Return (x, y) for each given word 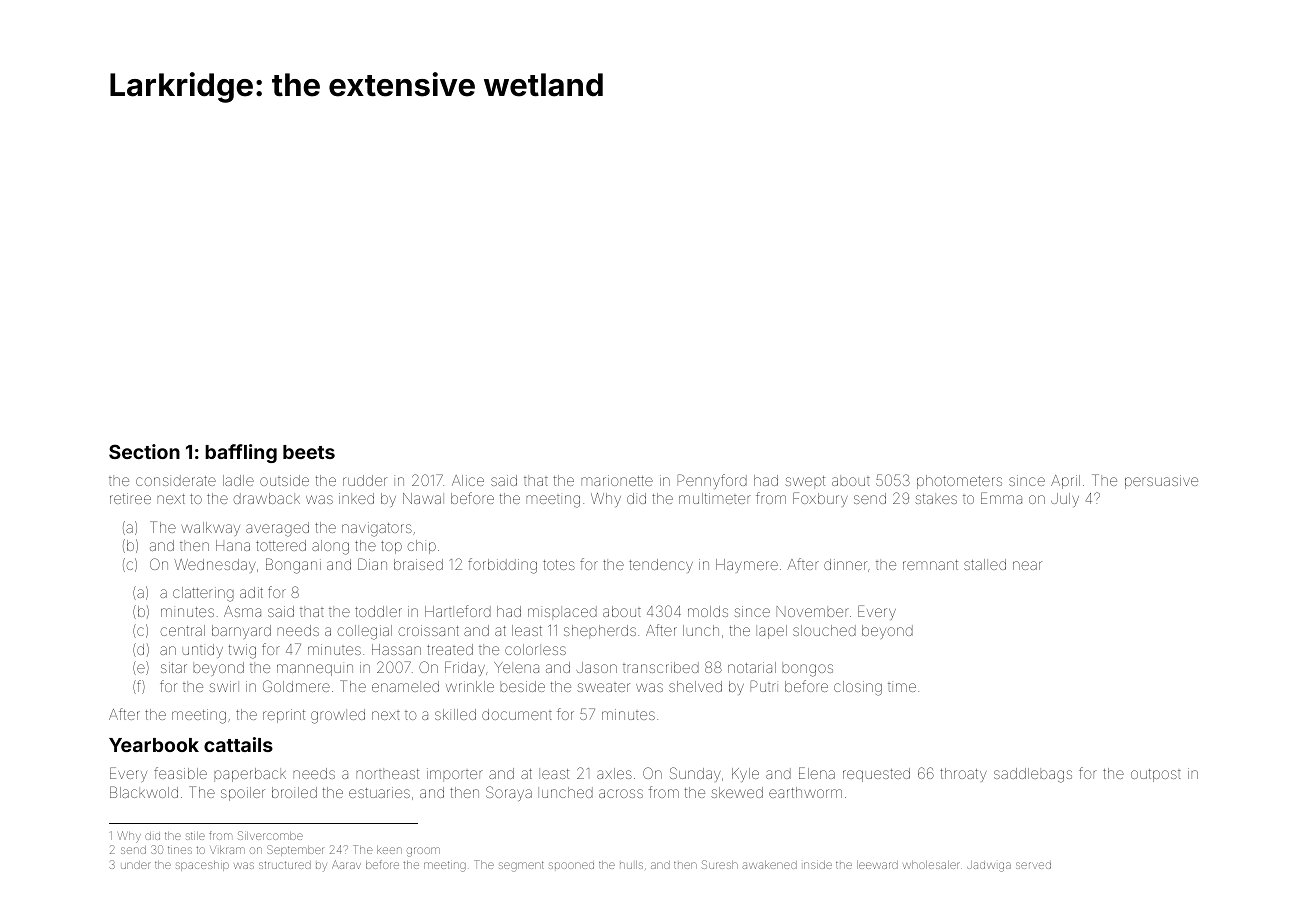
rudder (365, 480)
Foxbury (820, 499)
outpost (1156, 775)
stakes (936, 498)
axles (614, 773)
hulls (631, 865)
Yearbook (154, 745)
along (330, 547)
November (813, 611)
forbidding (502, 566)
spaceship (202, 866)
